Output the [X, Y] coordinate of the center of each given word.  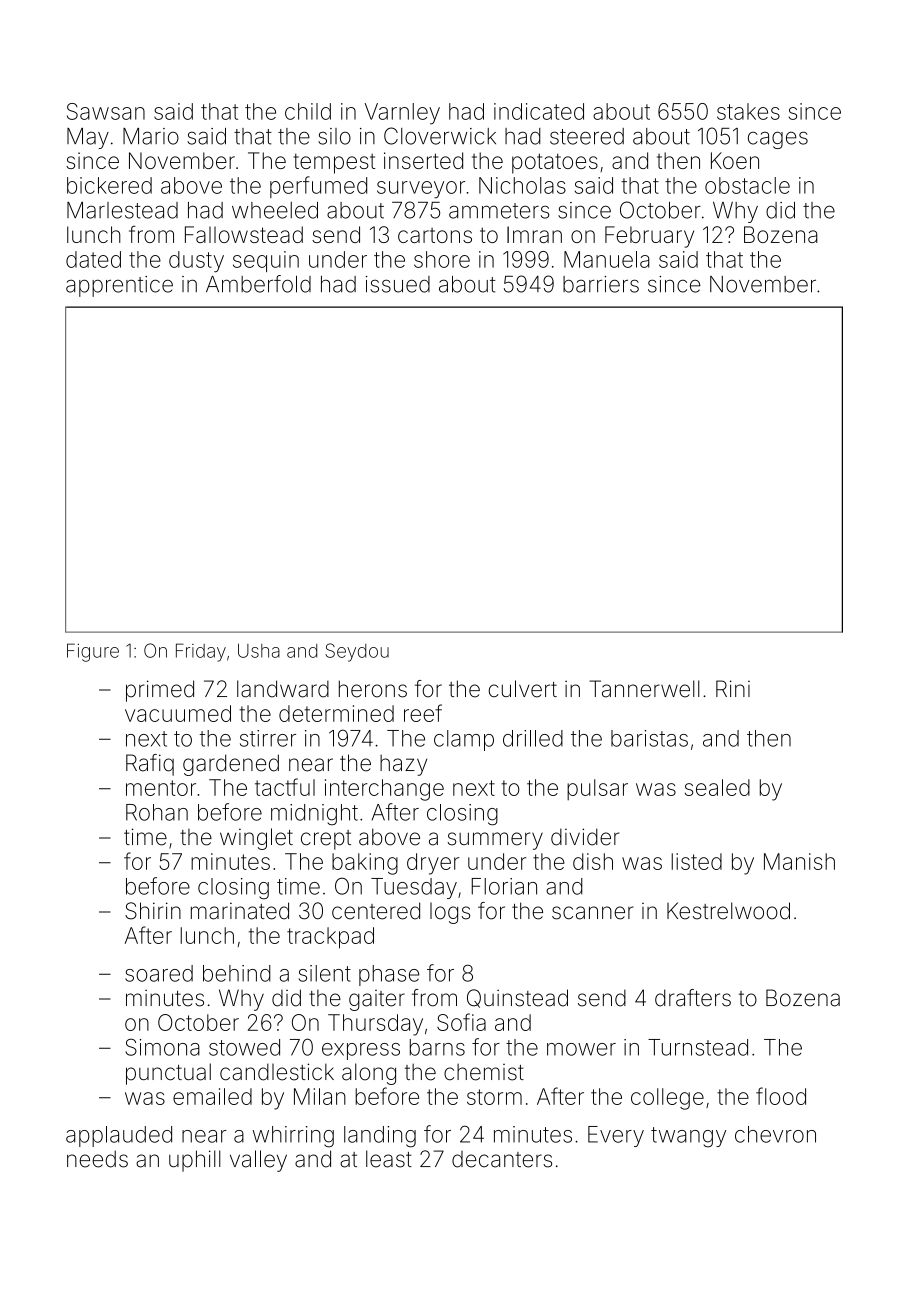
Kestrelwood [728, 911]
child [308, 111]
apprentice [119, 286]
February [649, 237]
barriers [601, 284]
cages [778, 140]
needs [97, 1159]
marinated [240, 911]
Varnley [402, 114]
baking [365, 864]
